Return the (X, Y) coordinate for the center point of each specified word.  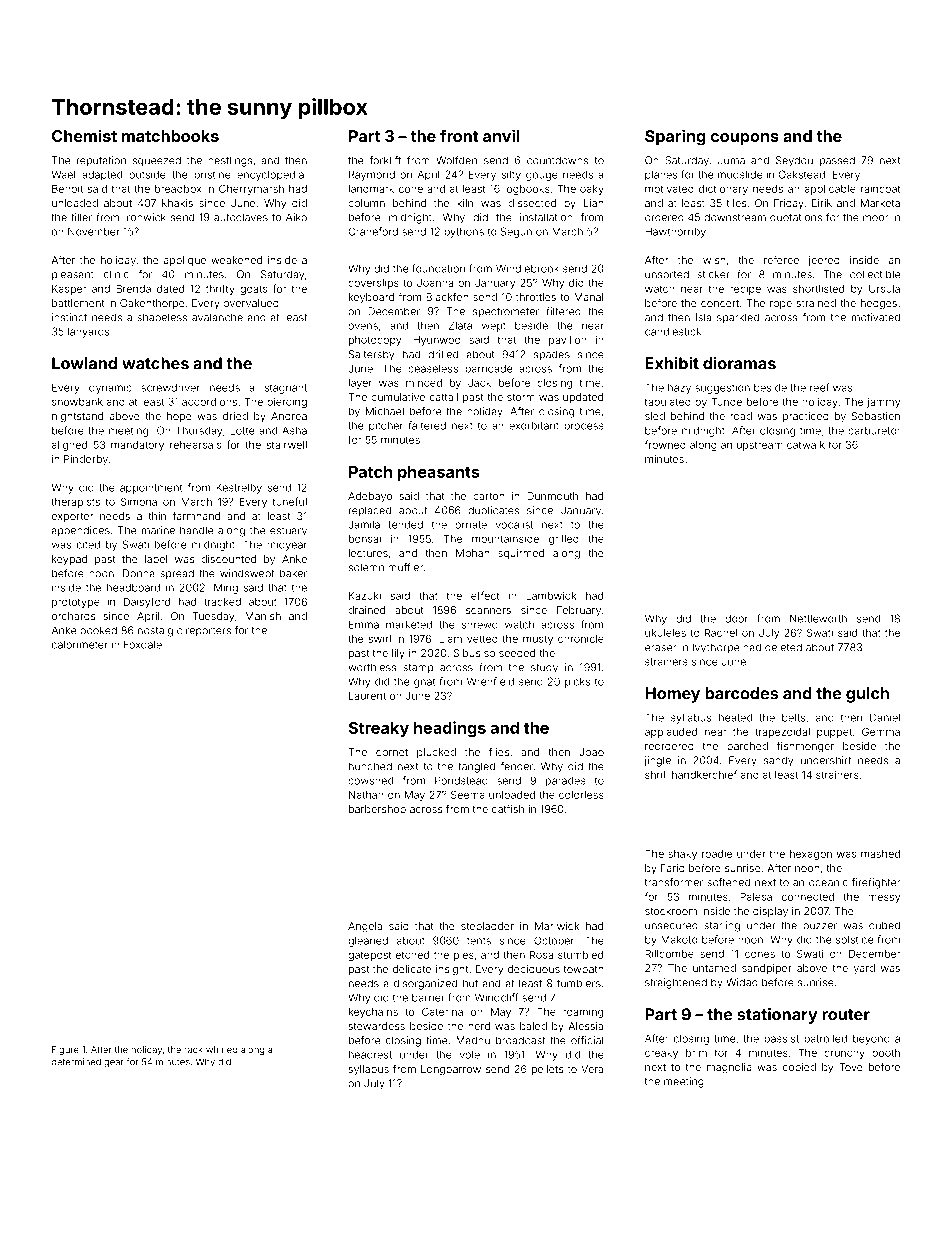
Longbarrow (451, 1070)
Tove (851, 1067)
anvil (501, 135)
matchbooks (170, 136)
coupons (745, 139)
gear (114, 1064)
